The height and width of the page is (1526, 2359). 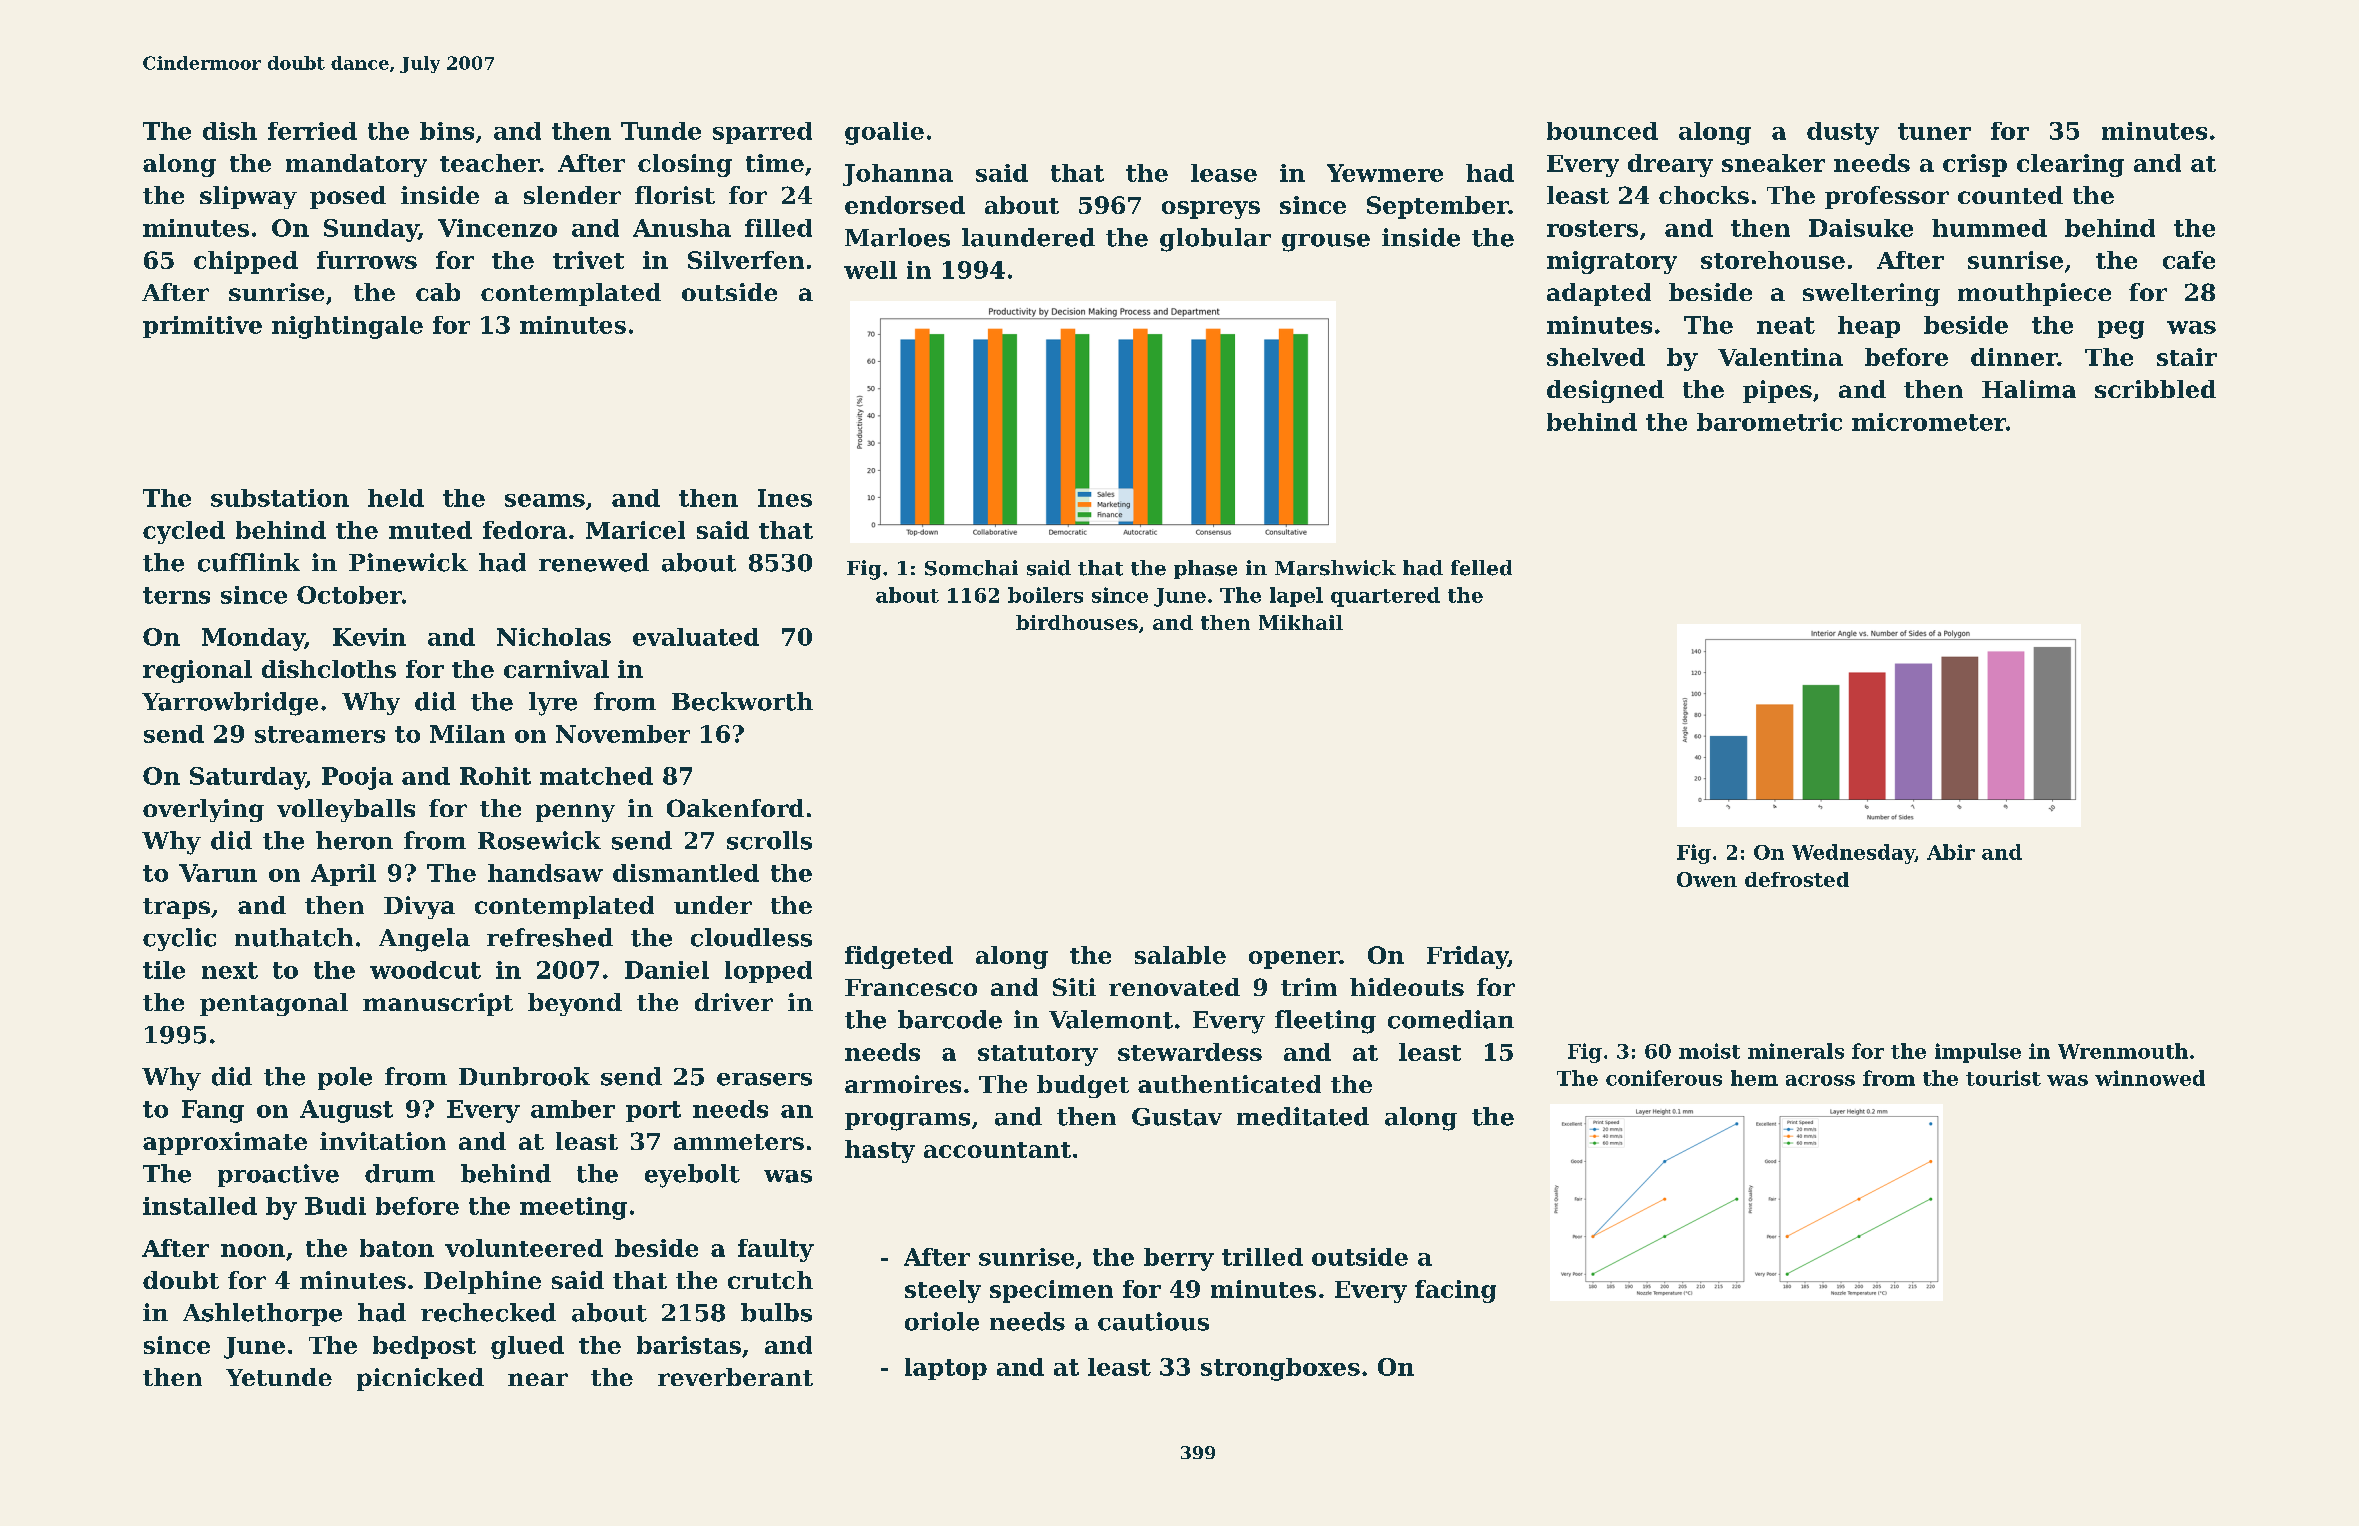 I want to click on Kevin, so click(x=369, y=637).
